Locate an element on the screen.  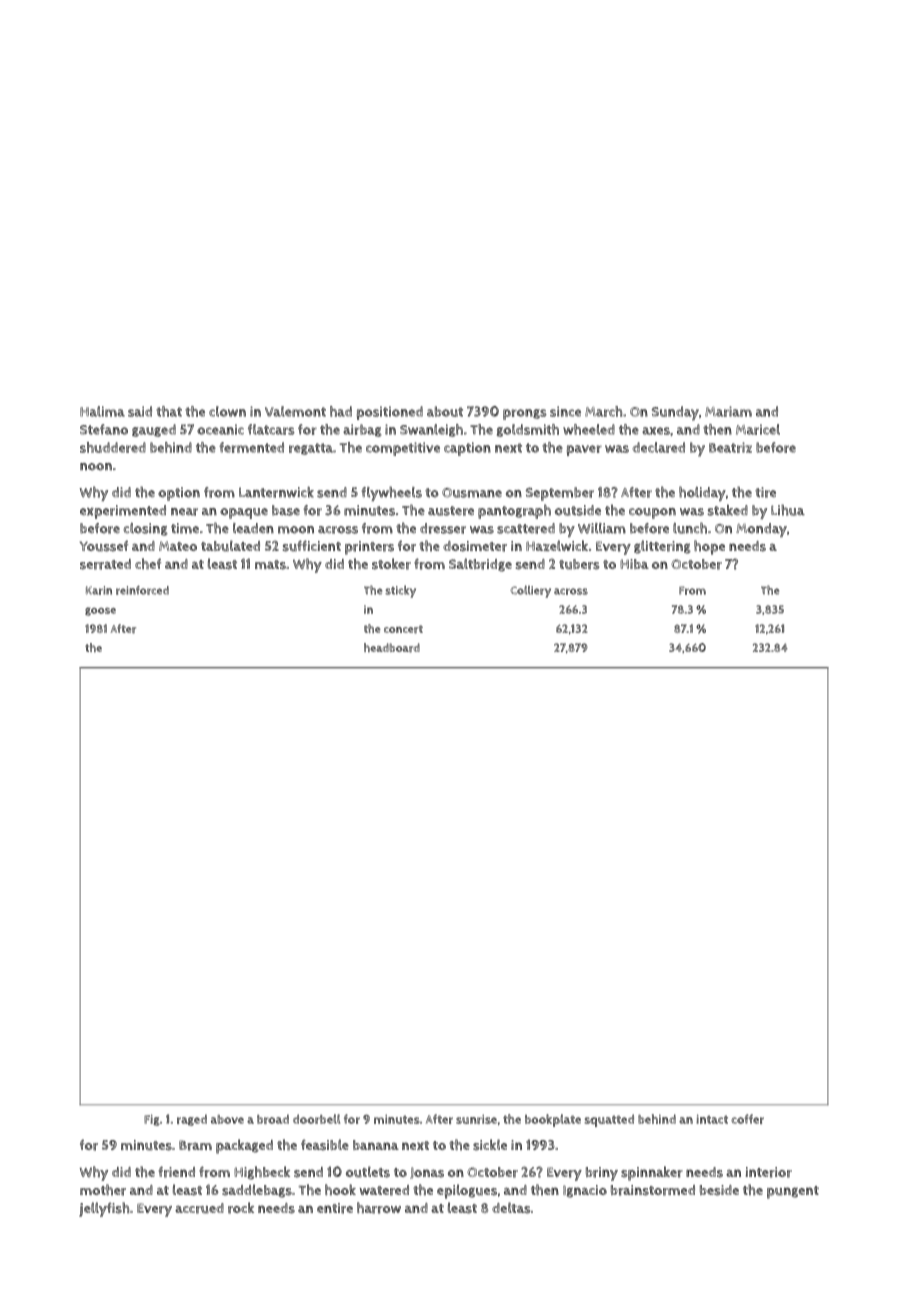
headboard is located at coordinates (392, 648).
